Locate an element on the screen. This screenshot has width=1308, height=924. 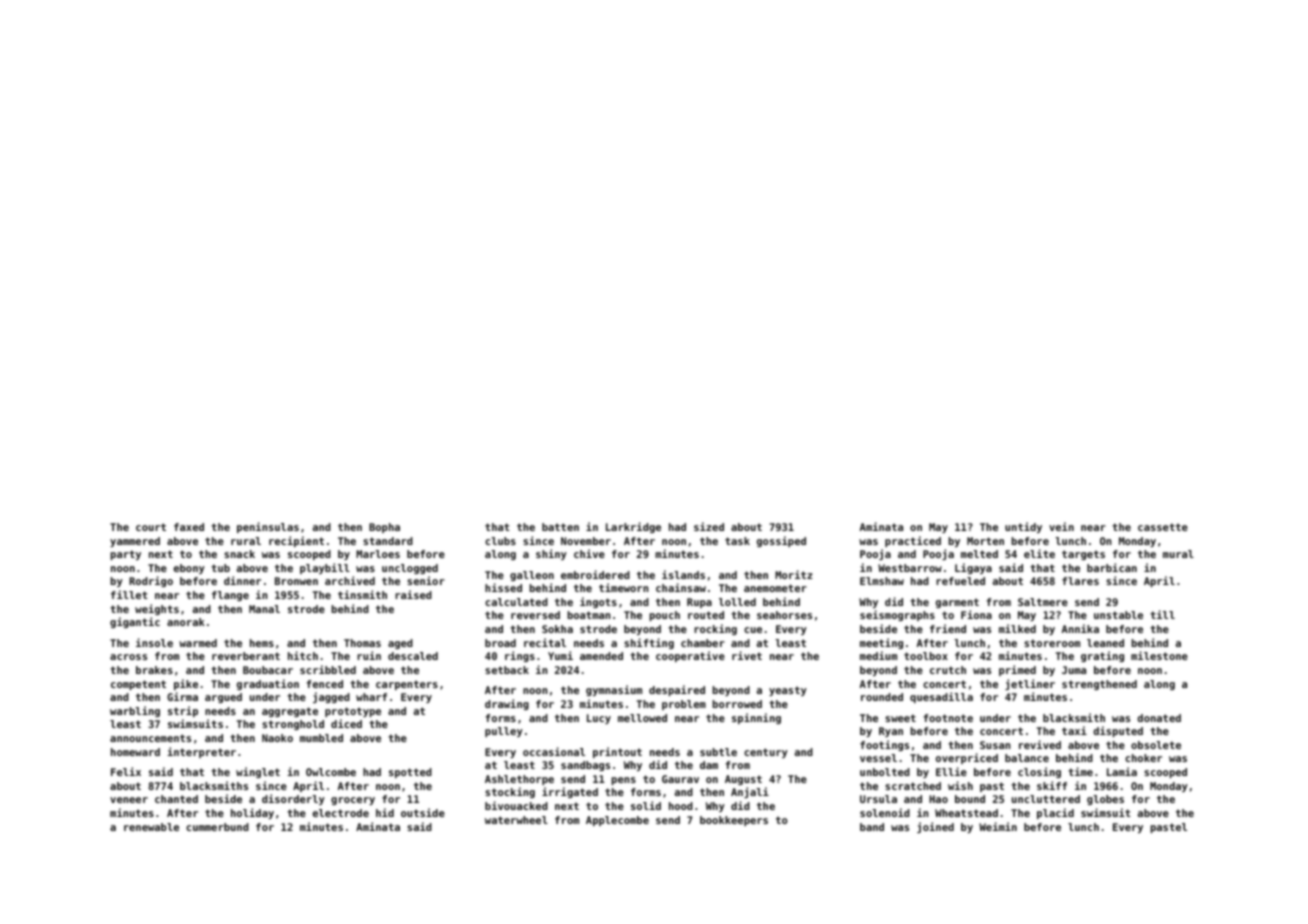
senior is located at coordinates (426, 580).
